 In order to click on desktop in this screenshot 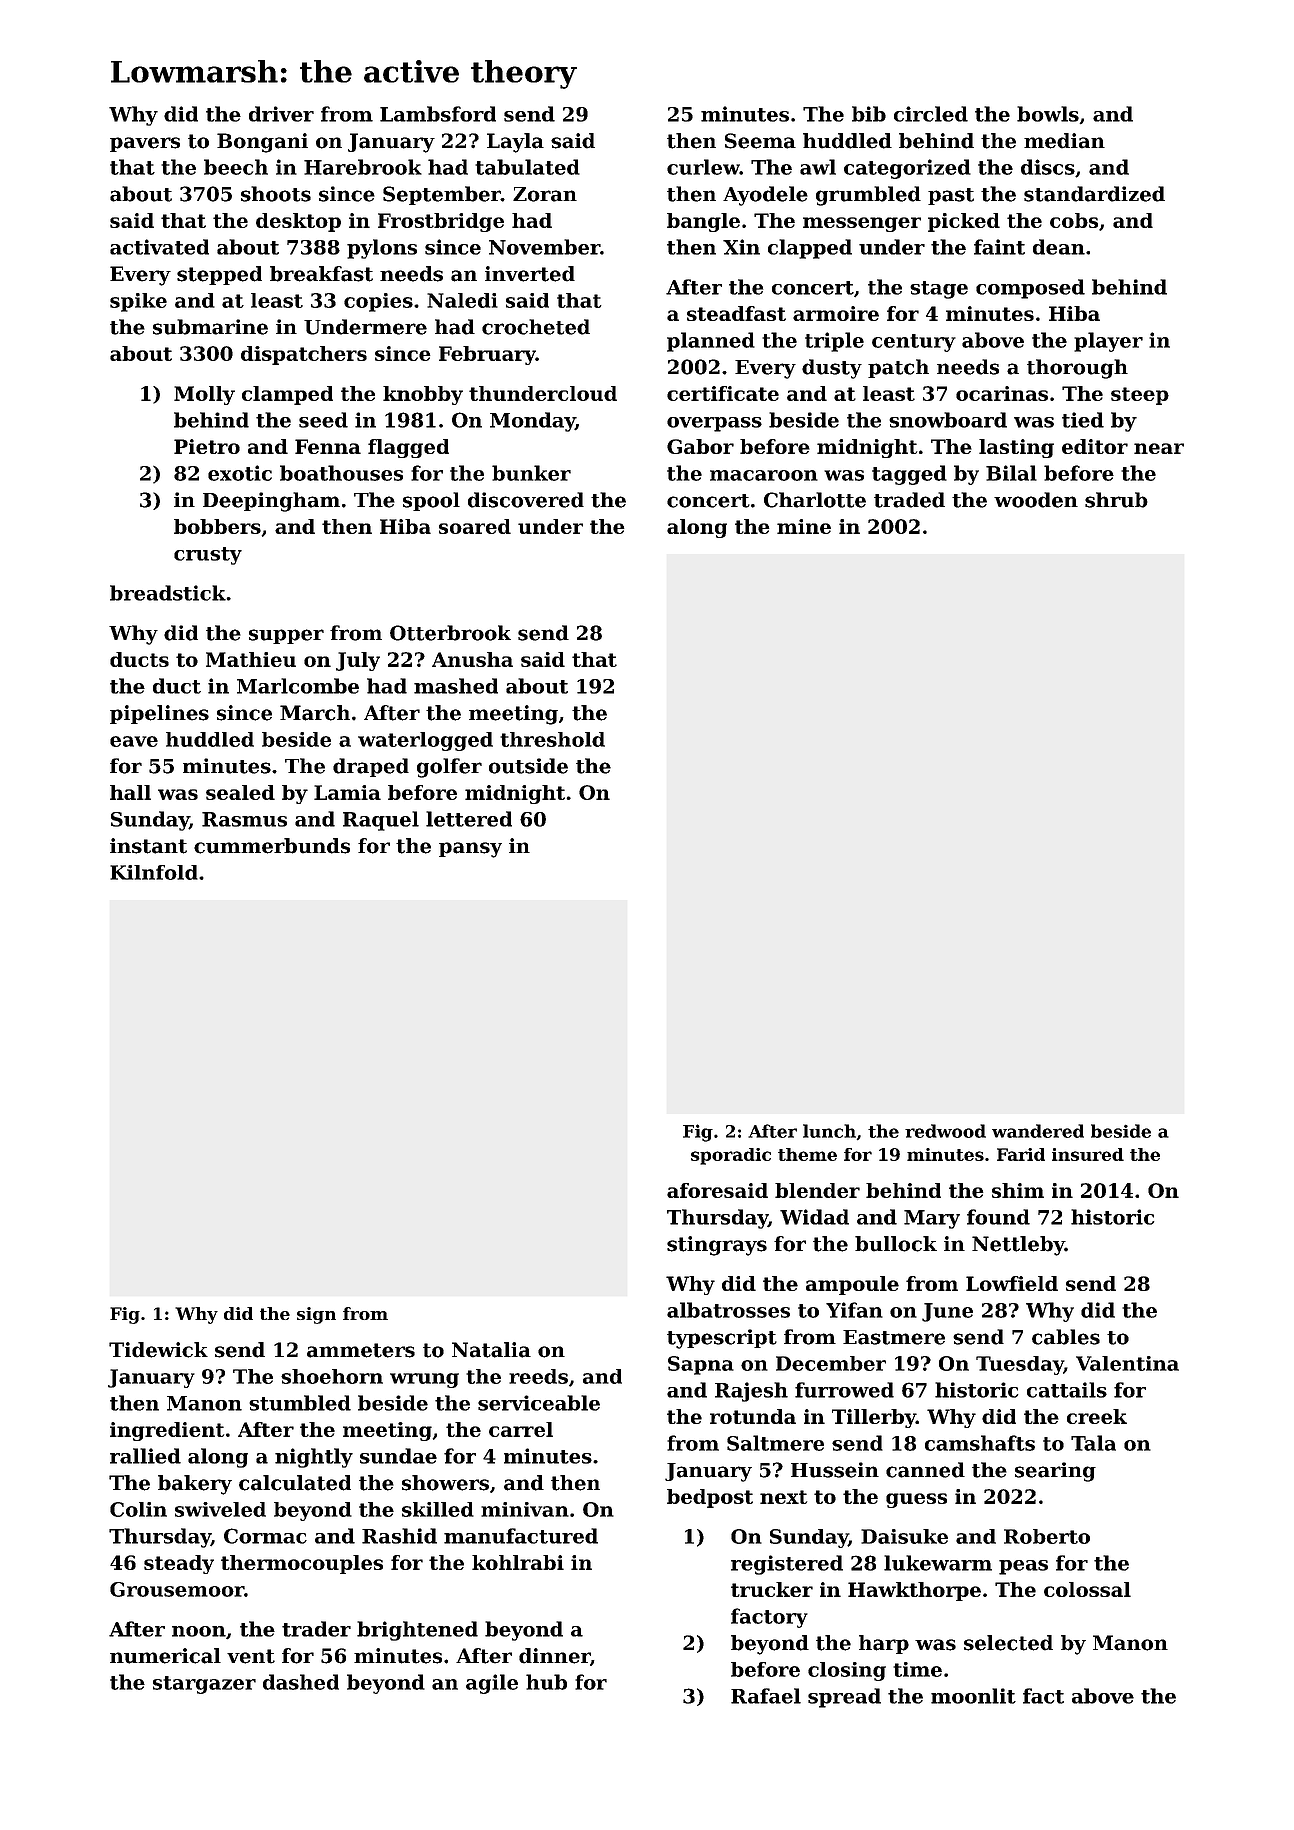, I will do `click(298, 222)`.
